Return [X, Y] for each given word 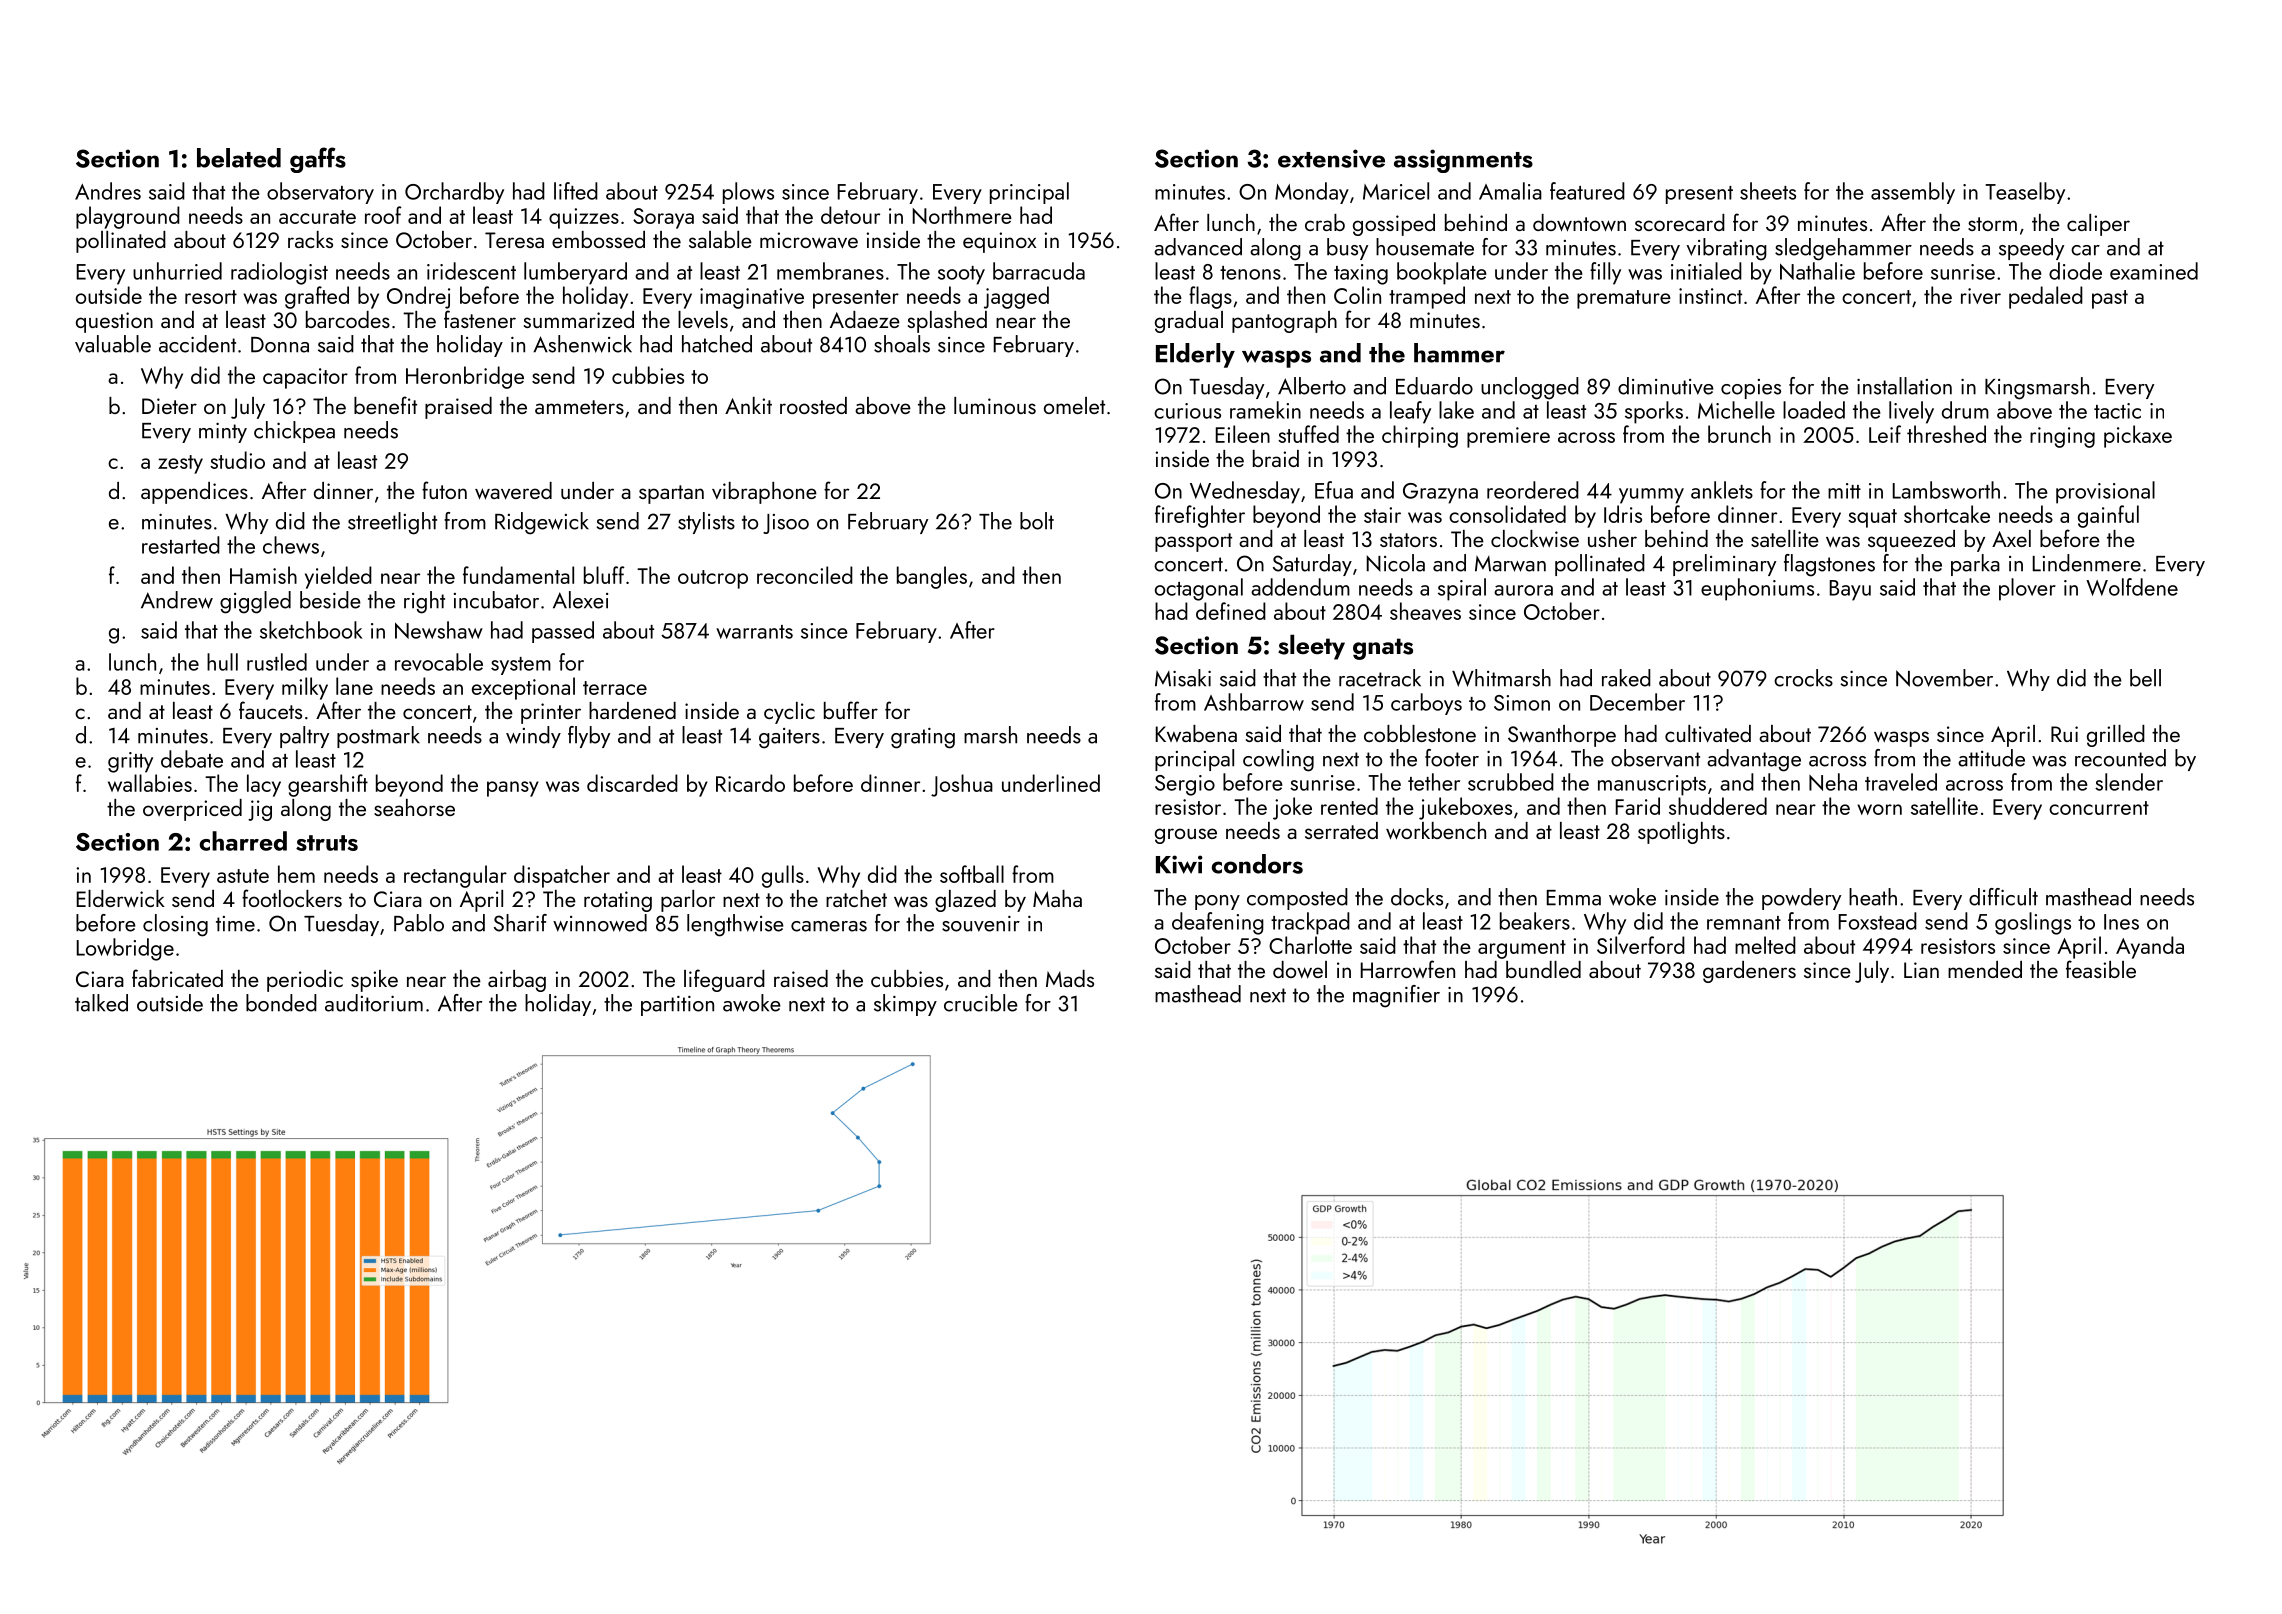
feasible [2101, 969]
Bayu [1850, 590]
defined [1231, 611]
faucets [270, 710]
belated [239, 158]
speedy [2031, 249]
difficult [2003, 897]
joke [1292, 808]
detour [850, 215]
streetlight [392, 523]
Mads [1070, 978]
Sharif [520, 923]
